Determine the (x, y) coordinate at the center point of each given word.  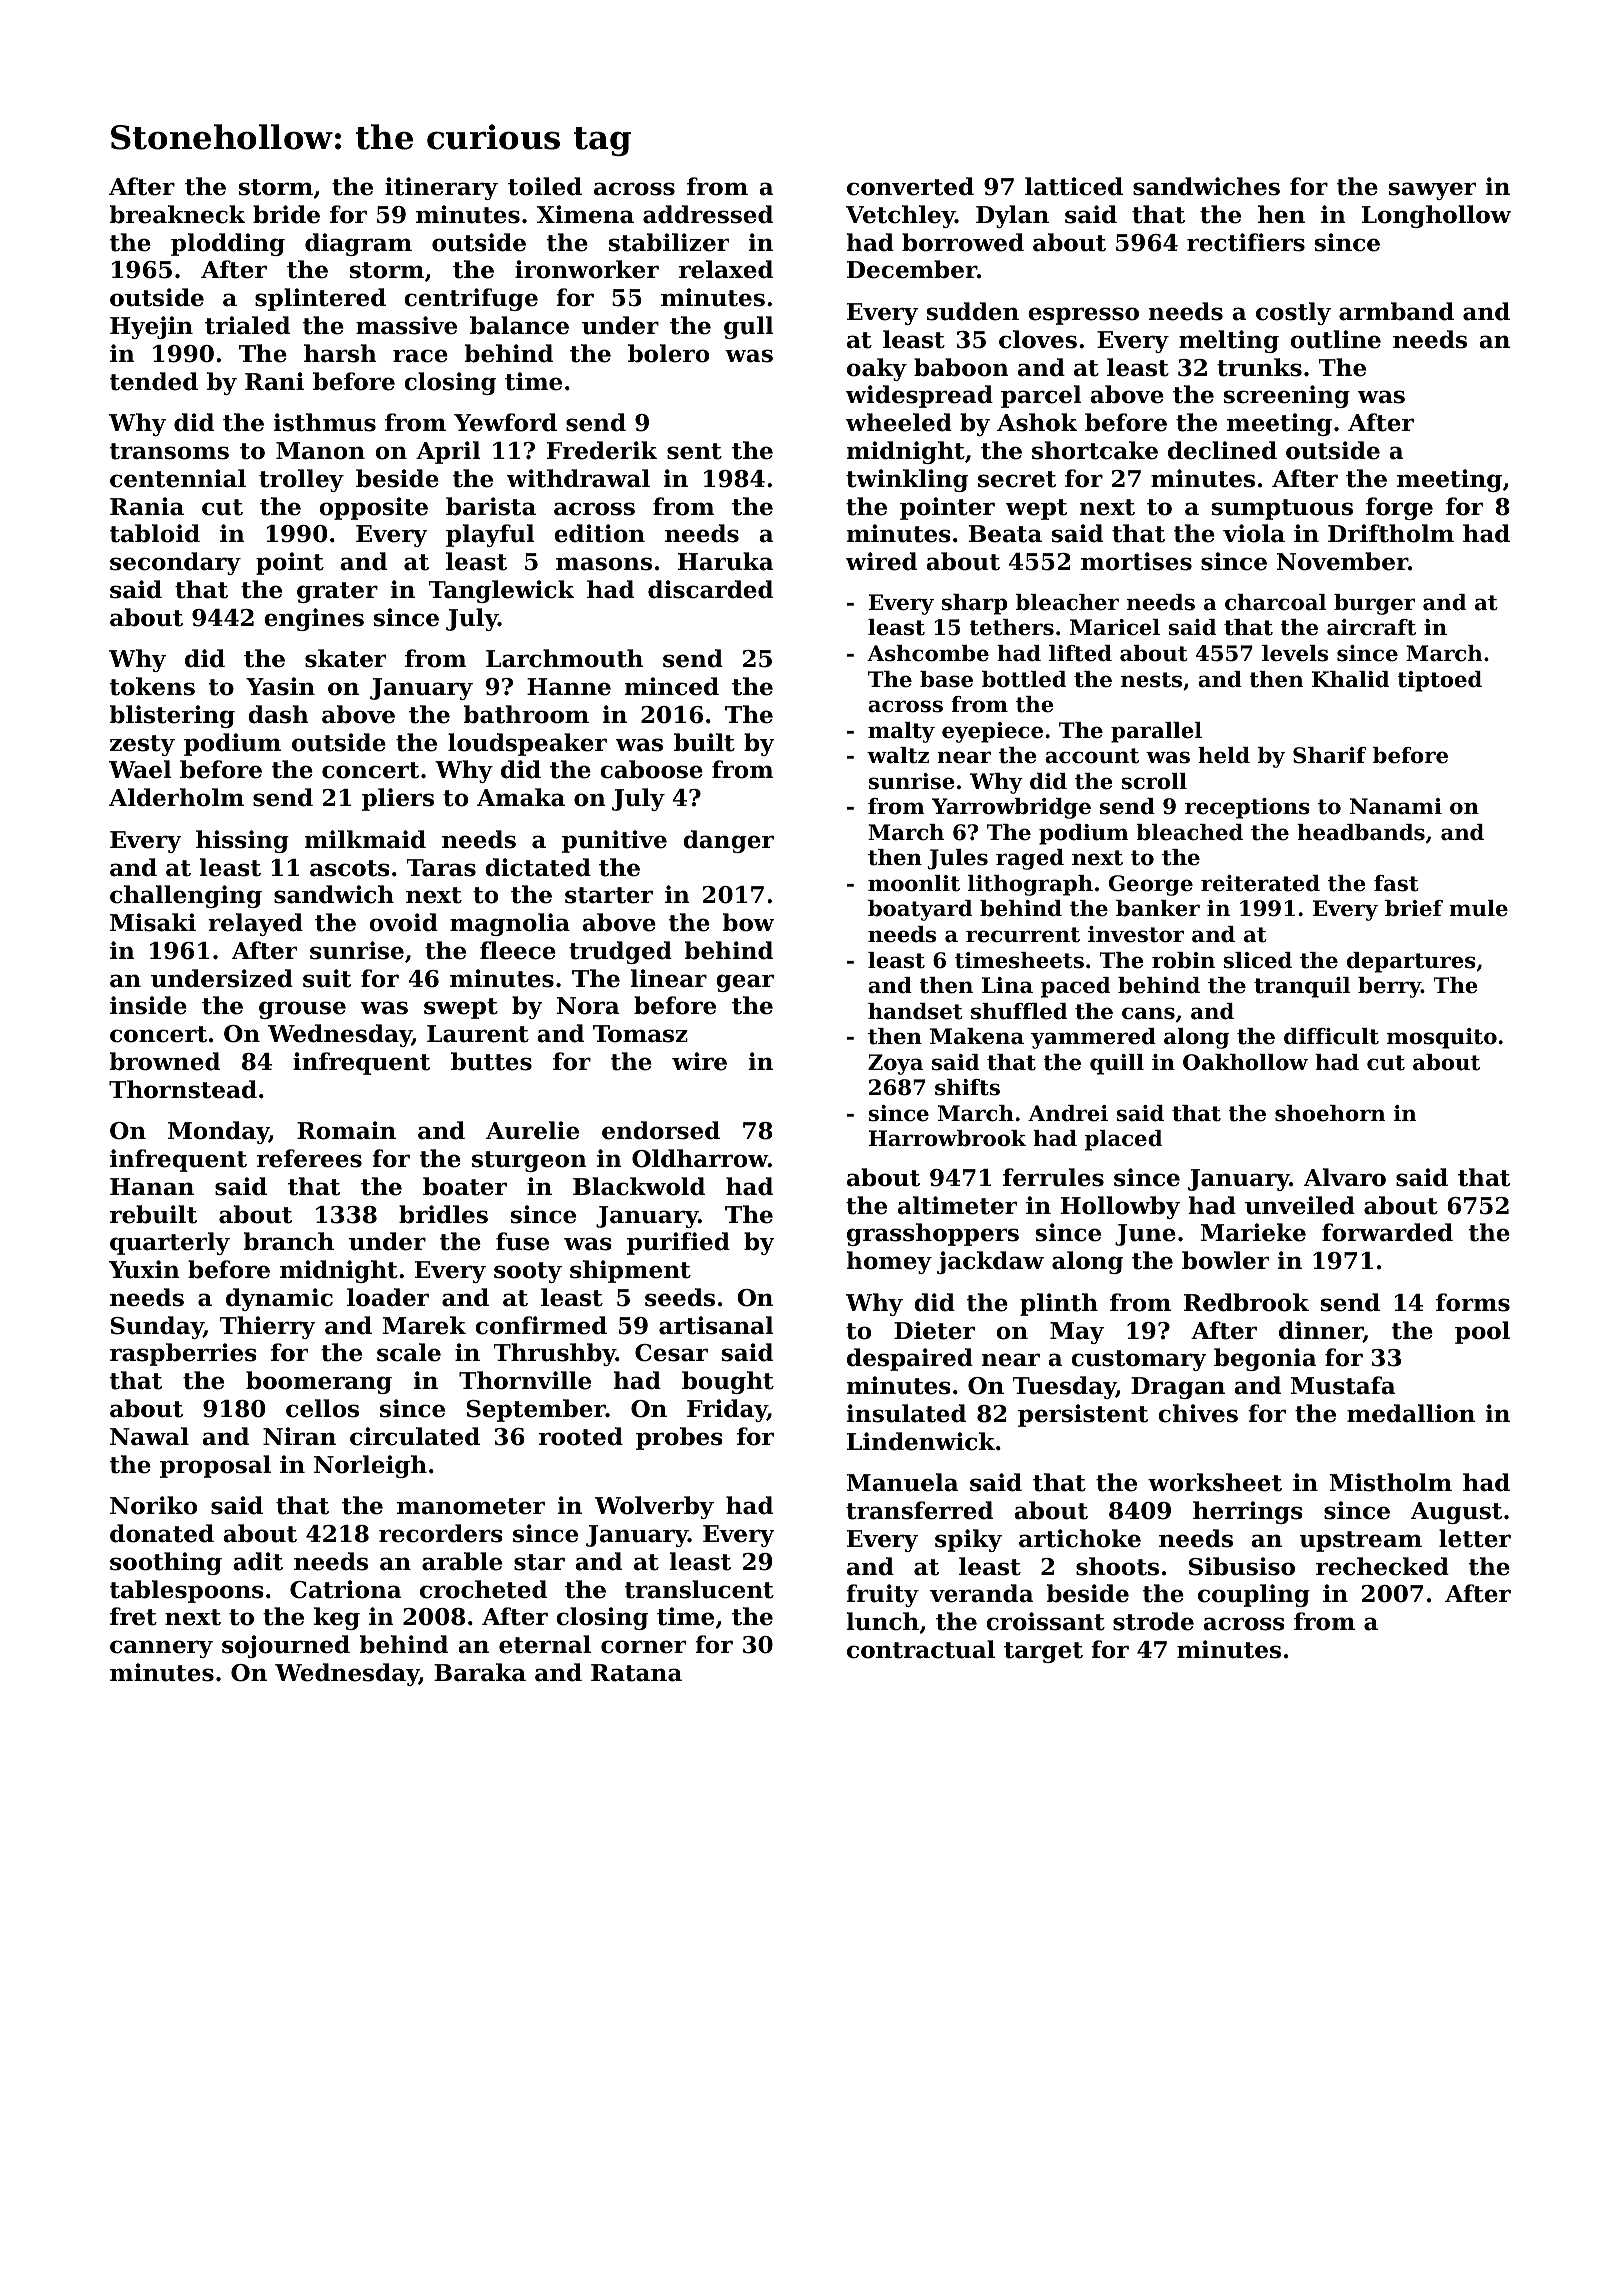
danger (728, 841)
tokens (152, 686)
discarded (710, 589)
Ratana (636, 1673)
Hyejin (151, 327)
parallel (1156, 732)
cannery (161, 1649)
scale (409, 1352)
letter (1475, 1538)
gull (748, 327)
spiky (968, 1540)
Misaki (153, 922)
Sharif (1330, 755)
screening (1287, 396)
